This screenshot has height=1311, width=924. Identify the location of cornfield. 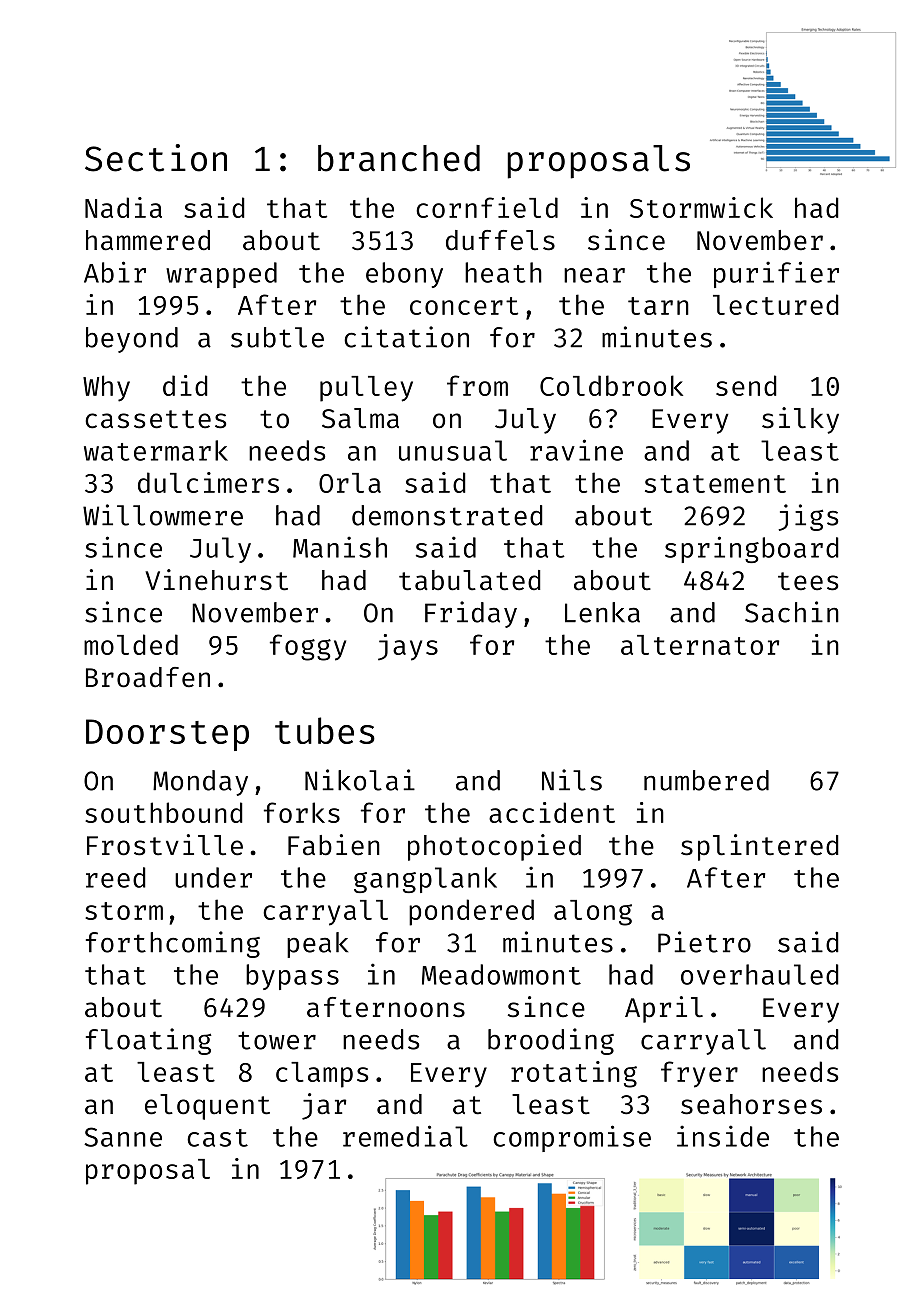
(487, 207).
